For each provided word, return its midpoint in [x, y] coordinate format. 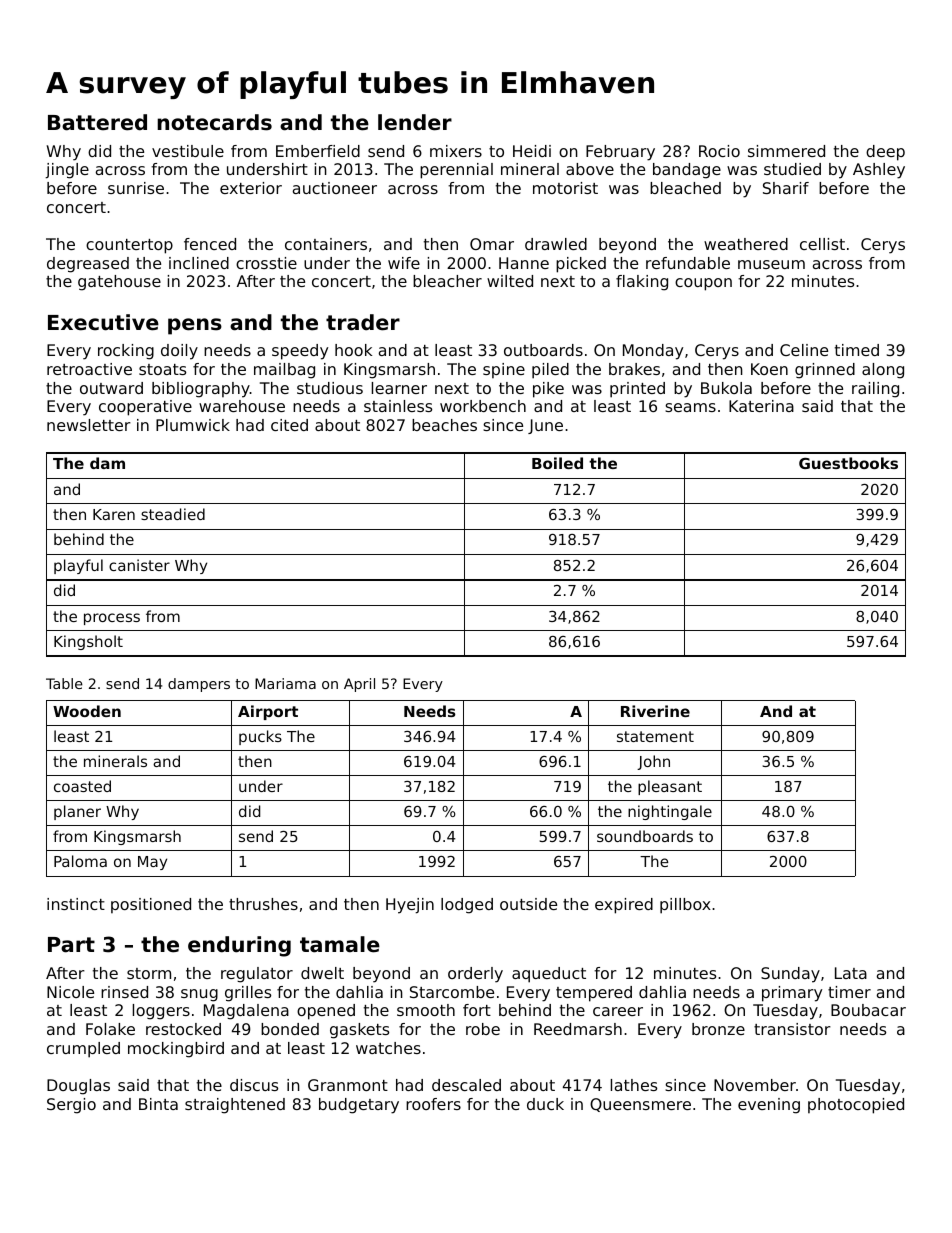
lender [415, 122]
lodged [467, 906]
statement [655, 736]
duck [545, 1104]
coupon [703, 284]
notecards [214, 122]
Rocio [719, 151]
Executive [103, 322]
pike [548, 390]
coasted [82, 786]
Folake [110, 1029]
